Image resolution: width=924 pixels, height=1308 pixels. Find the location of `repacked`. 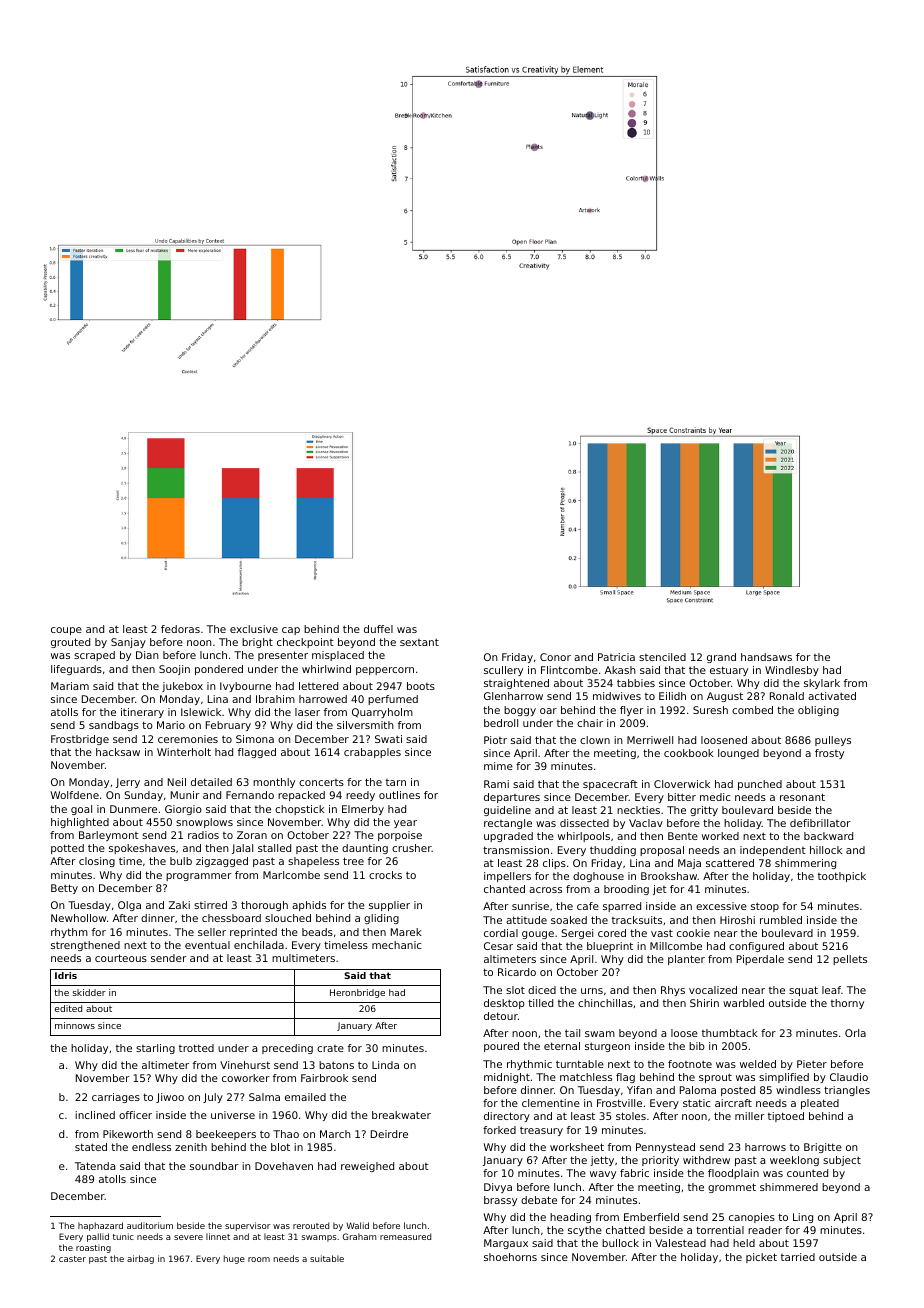

repacked is located at coordinates (301, 796).
